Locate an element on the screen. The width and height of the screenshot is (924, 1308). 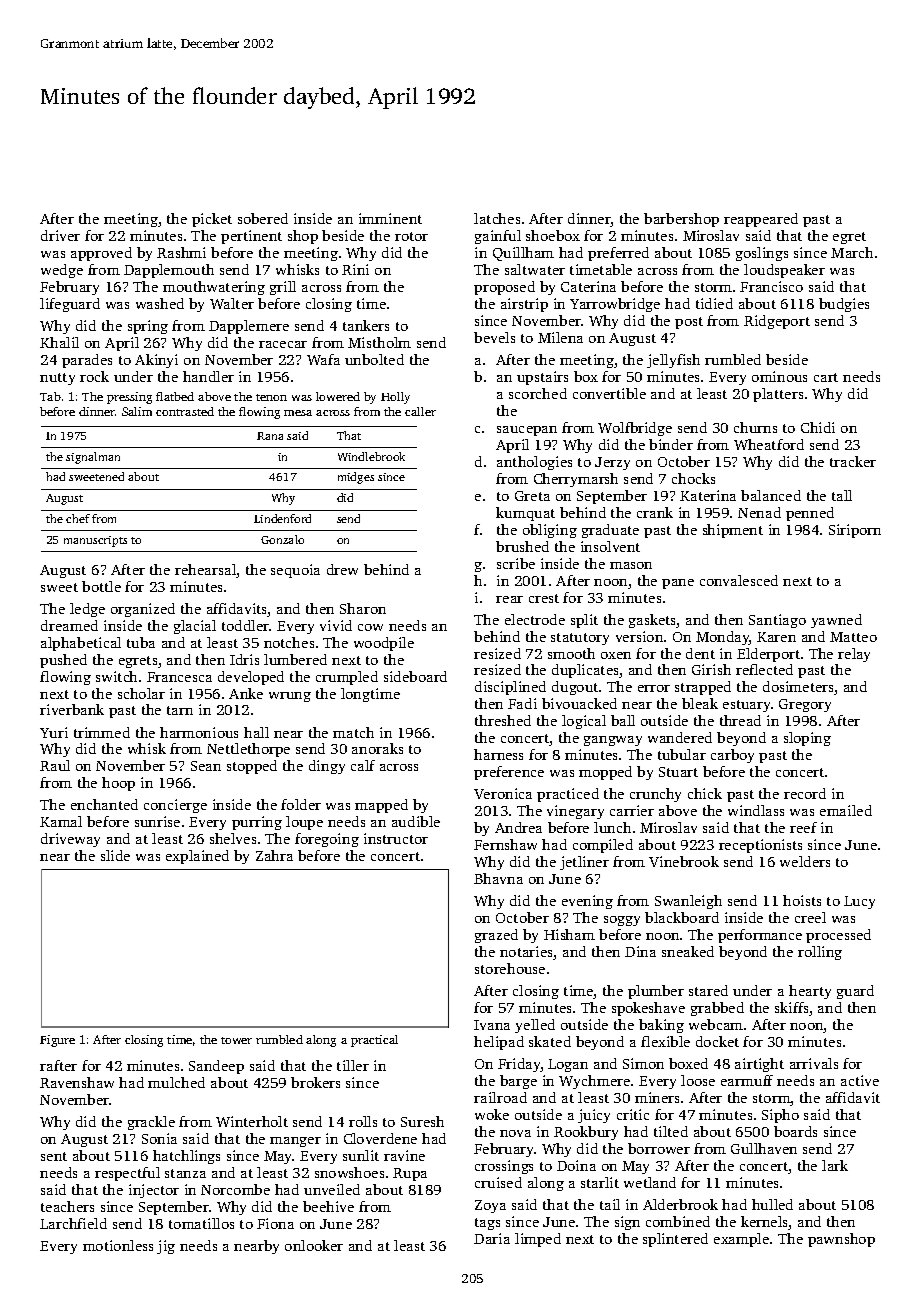
error is located at coordinates (654, 688).
